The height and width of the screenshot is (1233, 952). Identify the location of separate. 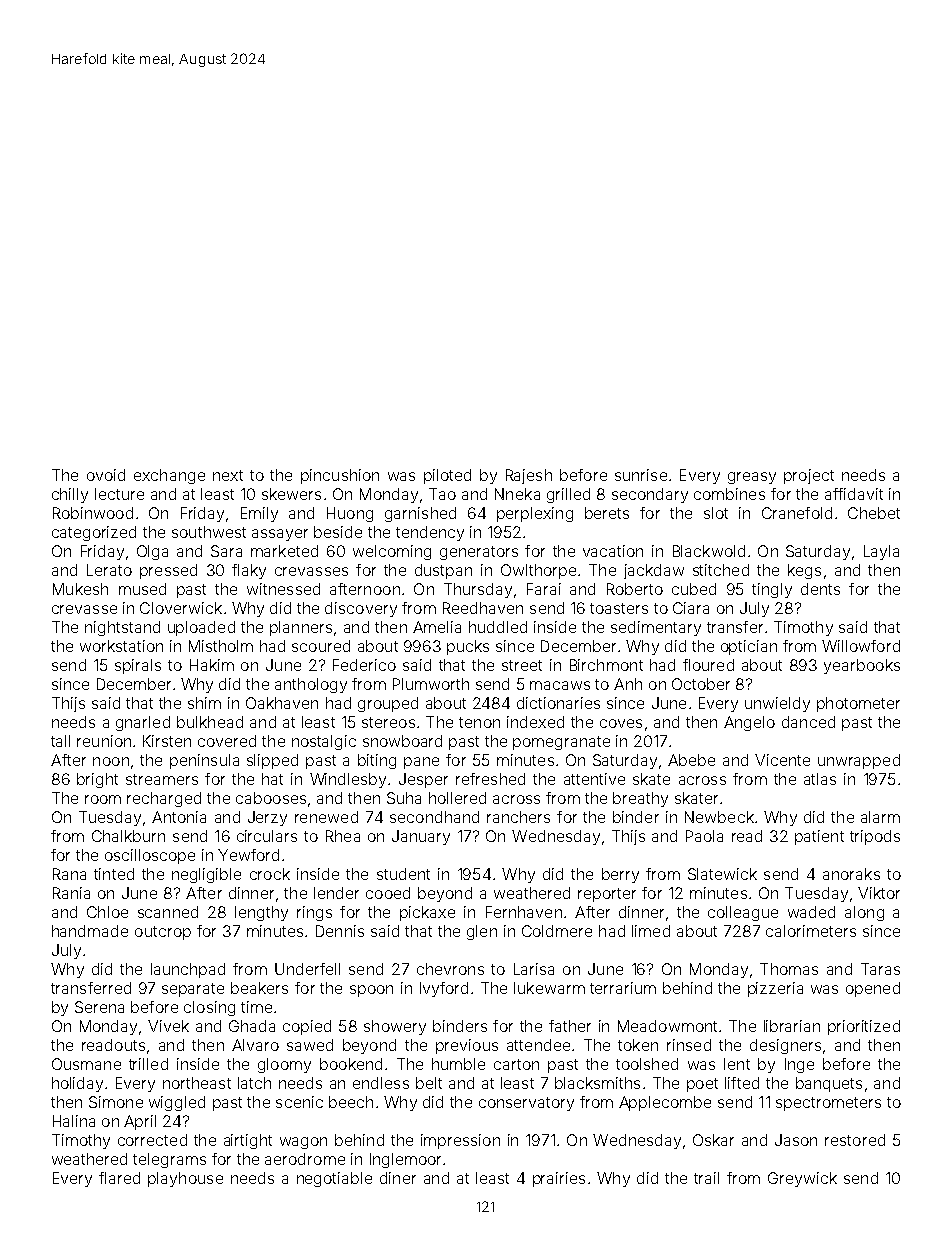
(193, 990).
